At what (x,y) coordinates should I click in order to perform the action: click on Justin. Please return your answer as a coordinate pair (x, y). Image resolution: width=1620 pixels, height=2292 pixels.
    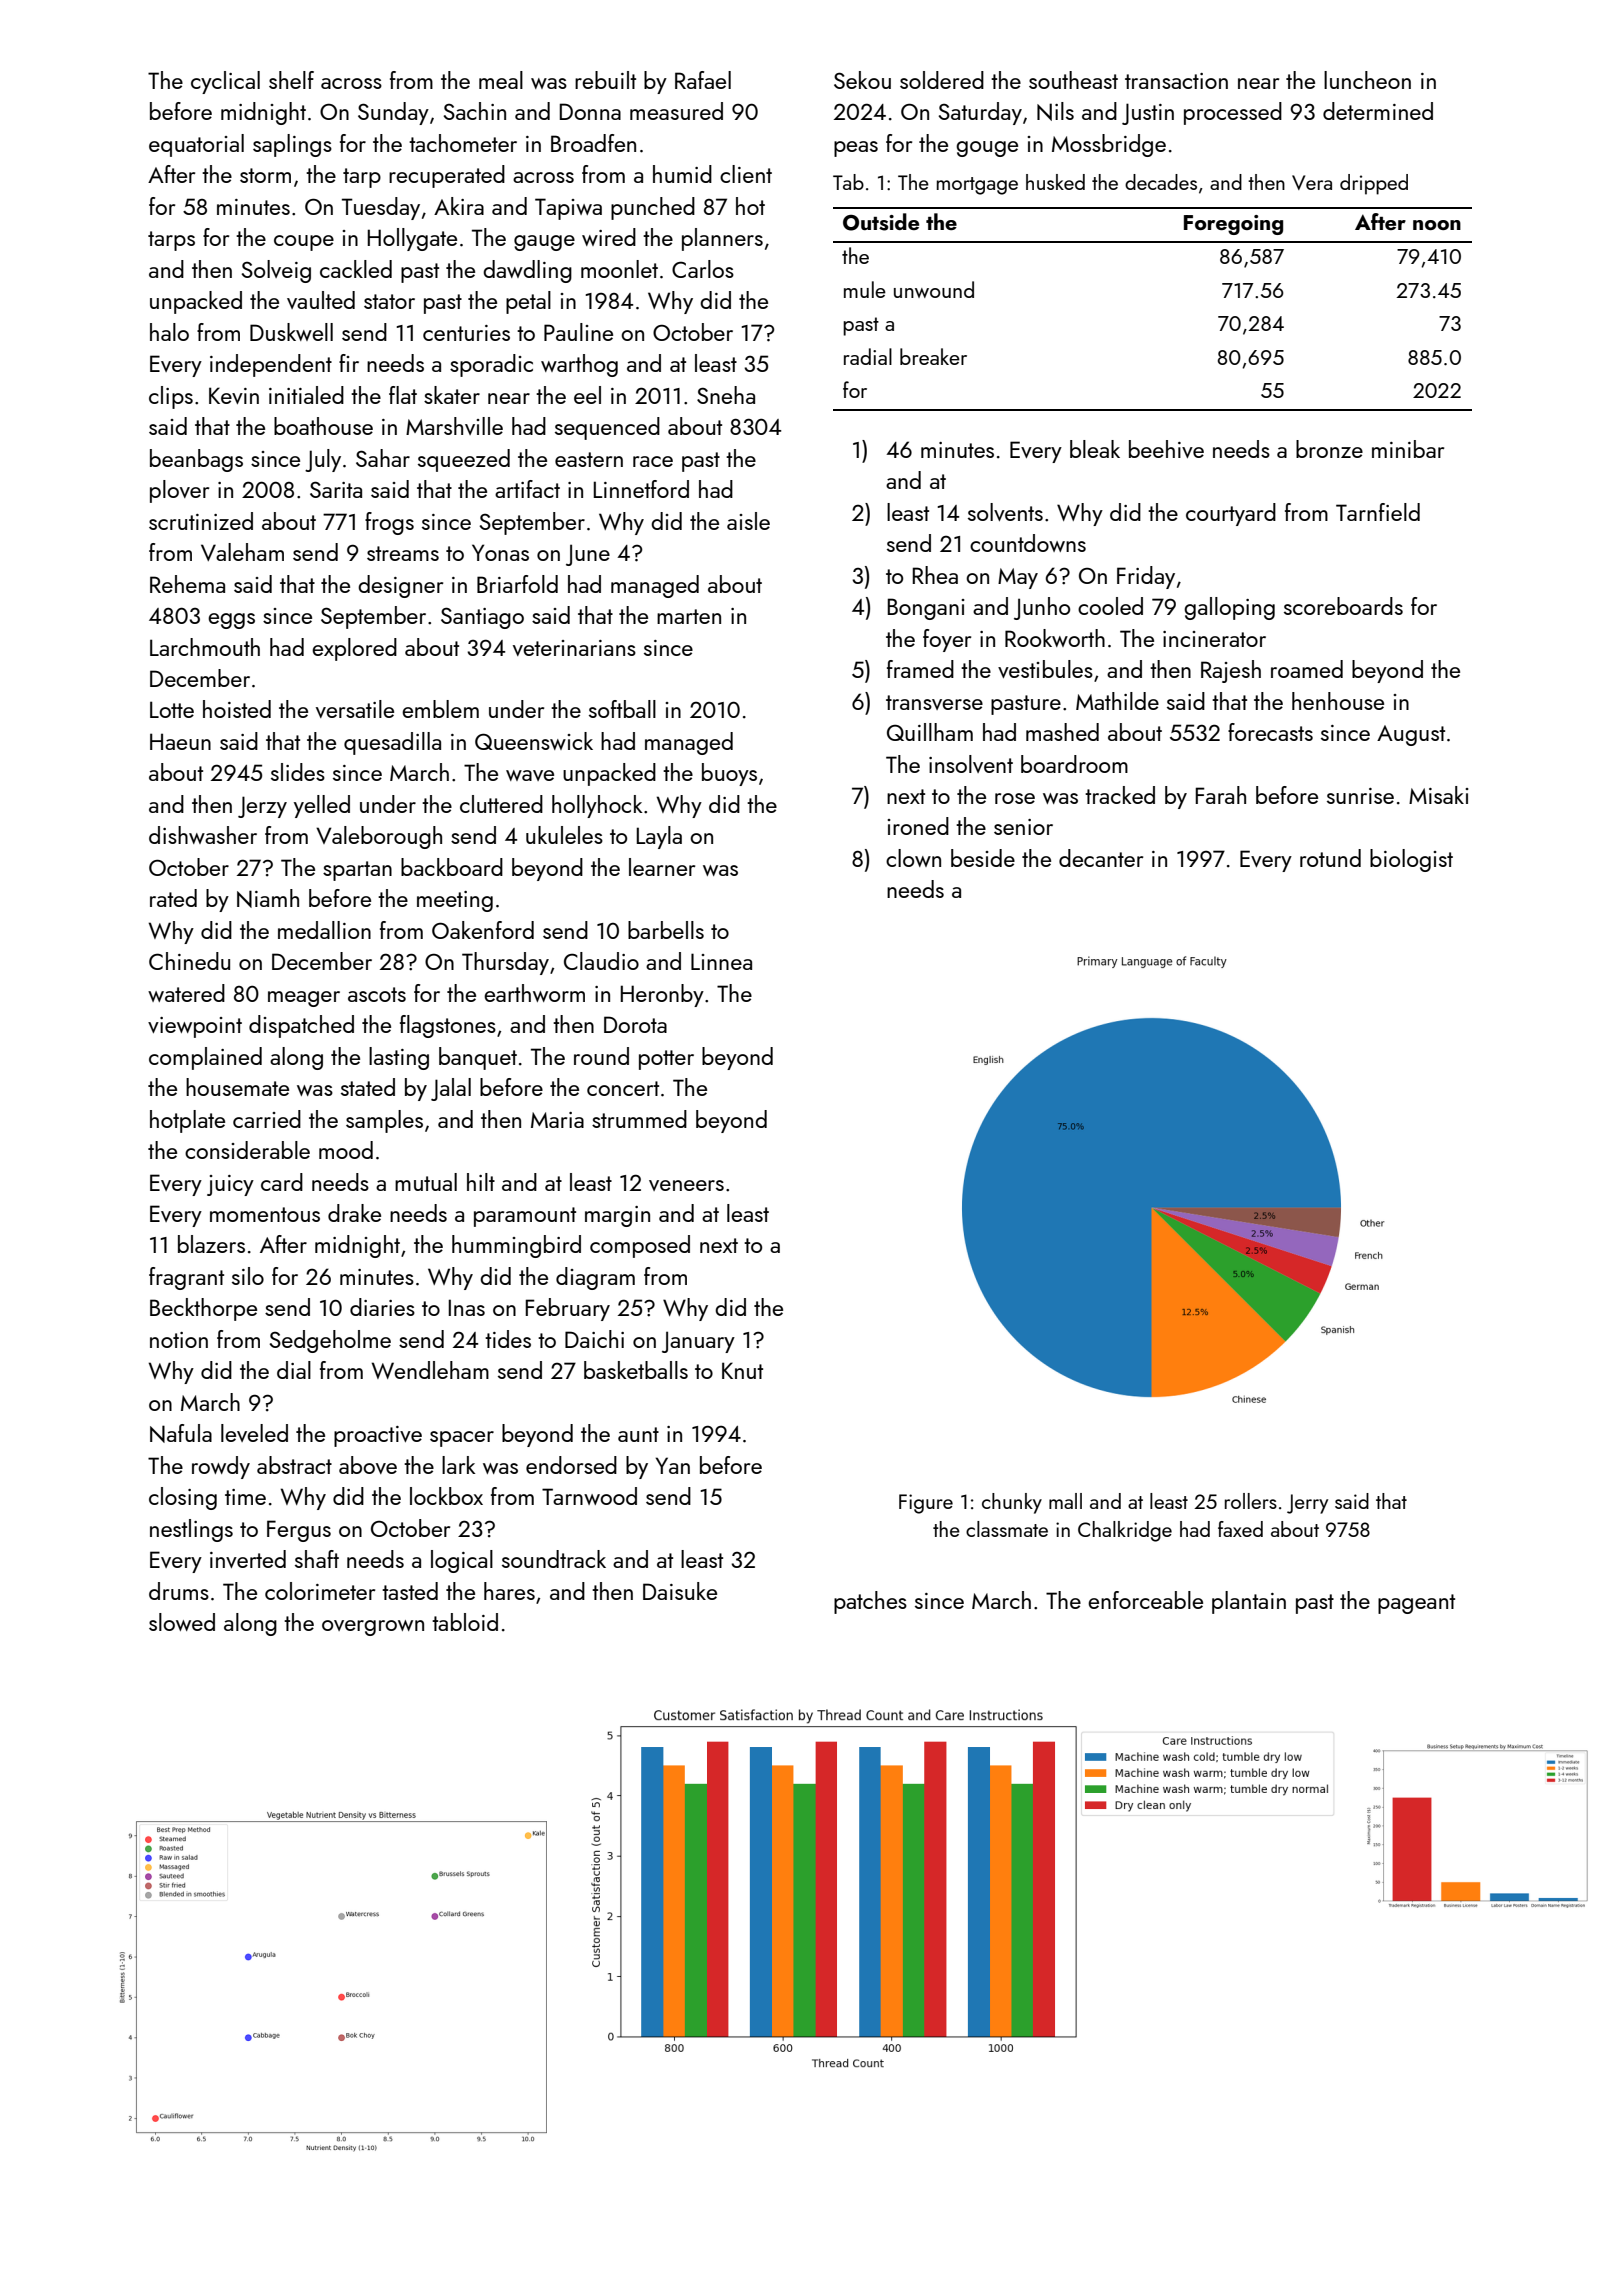
    Looking at the image, I should click on (1148, 114).
